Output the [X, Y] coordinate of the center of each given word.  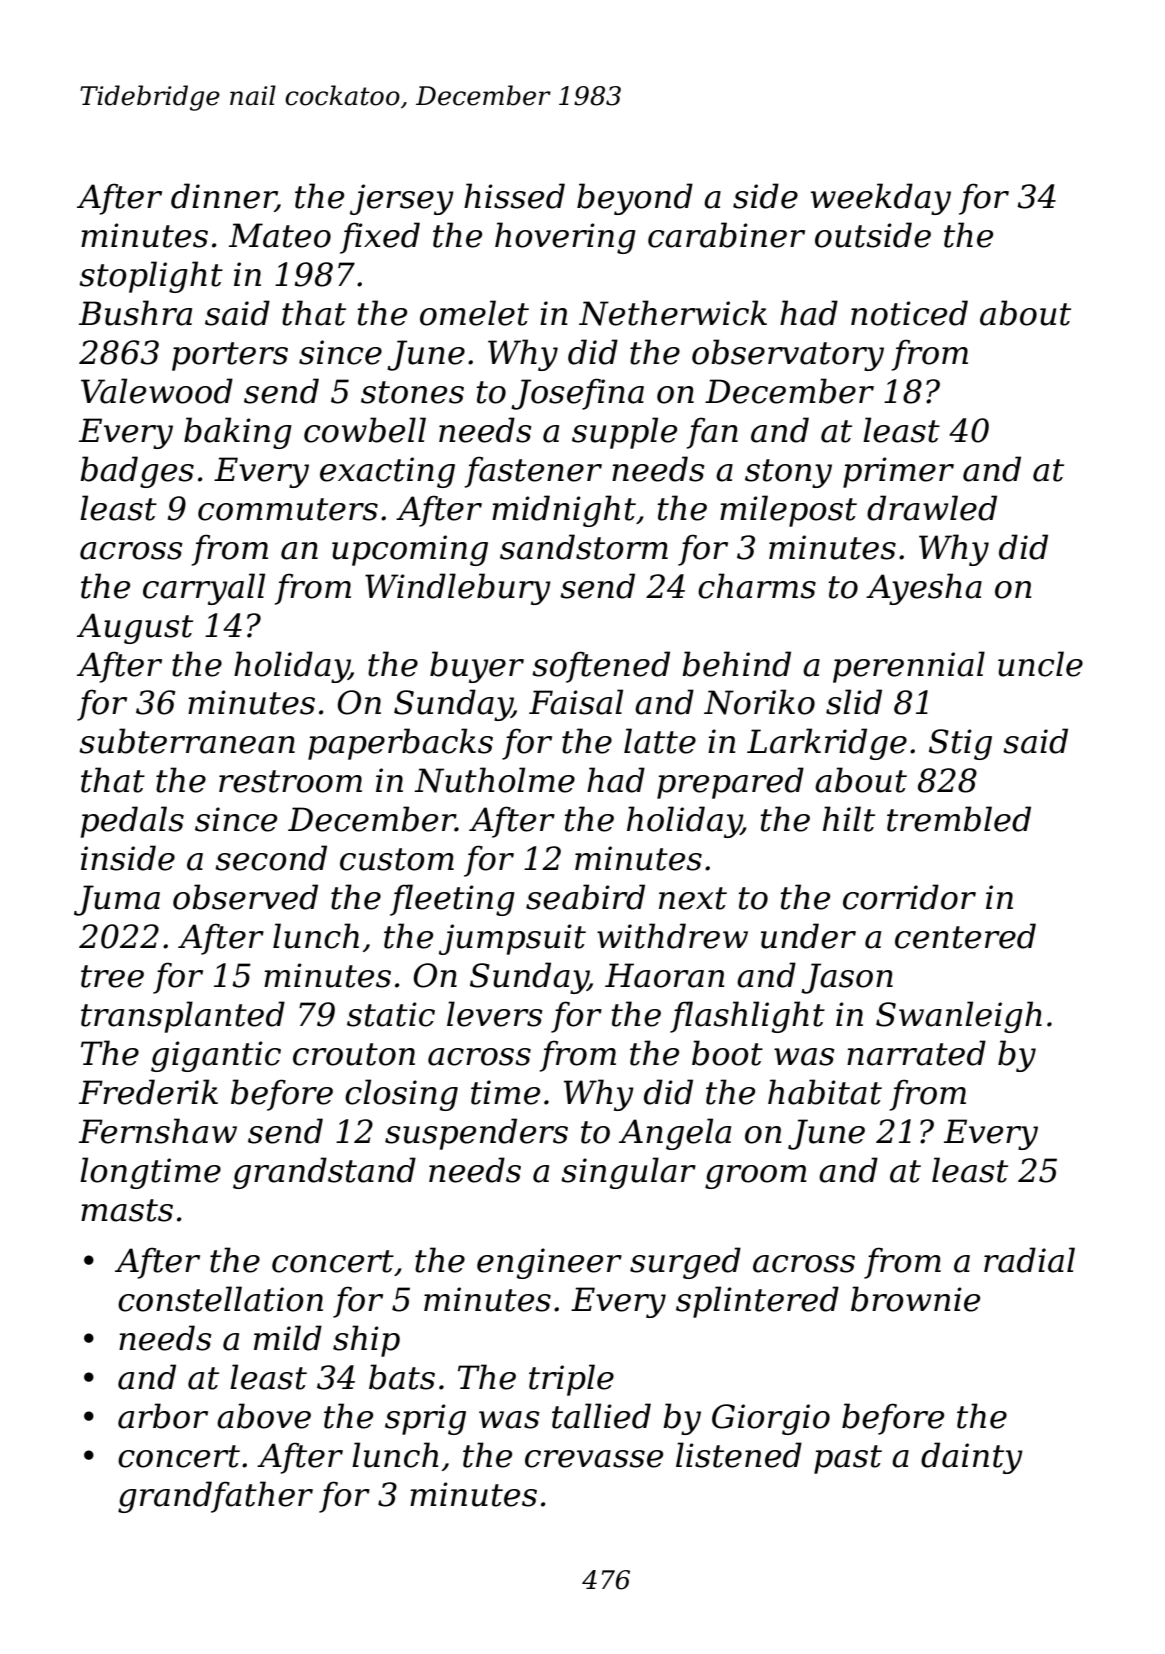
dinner [223, 197]
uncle [1040, 664]
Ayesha [924, 589]
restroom [290, 781]
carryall [204, 589]
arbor [163, 1416]
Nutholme [494, 780]
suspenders [476, 1134]
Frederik [148, 1092]
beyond [635, 199]
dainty [972, 1458]
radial [1029, 1260]
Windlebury [458, 589]
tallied [601, 1416]
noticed [909, 313]
